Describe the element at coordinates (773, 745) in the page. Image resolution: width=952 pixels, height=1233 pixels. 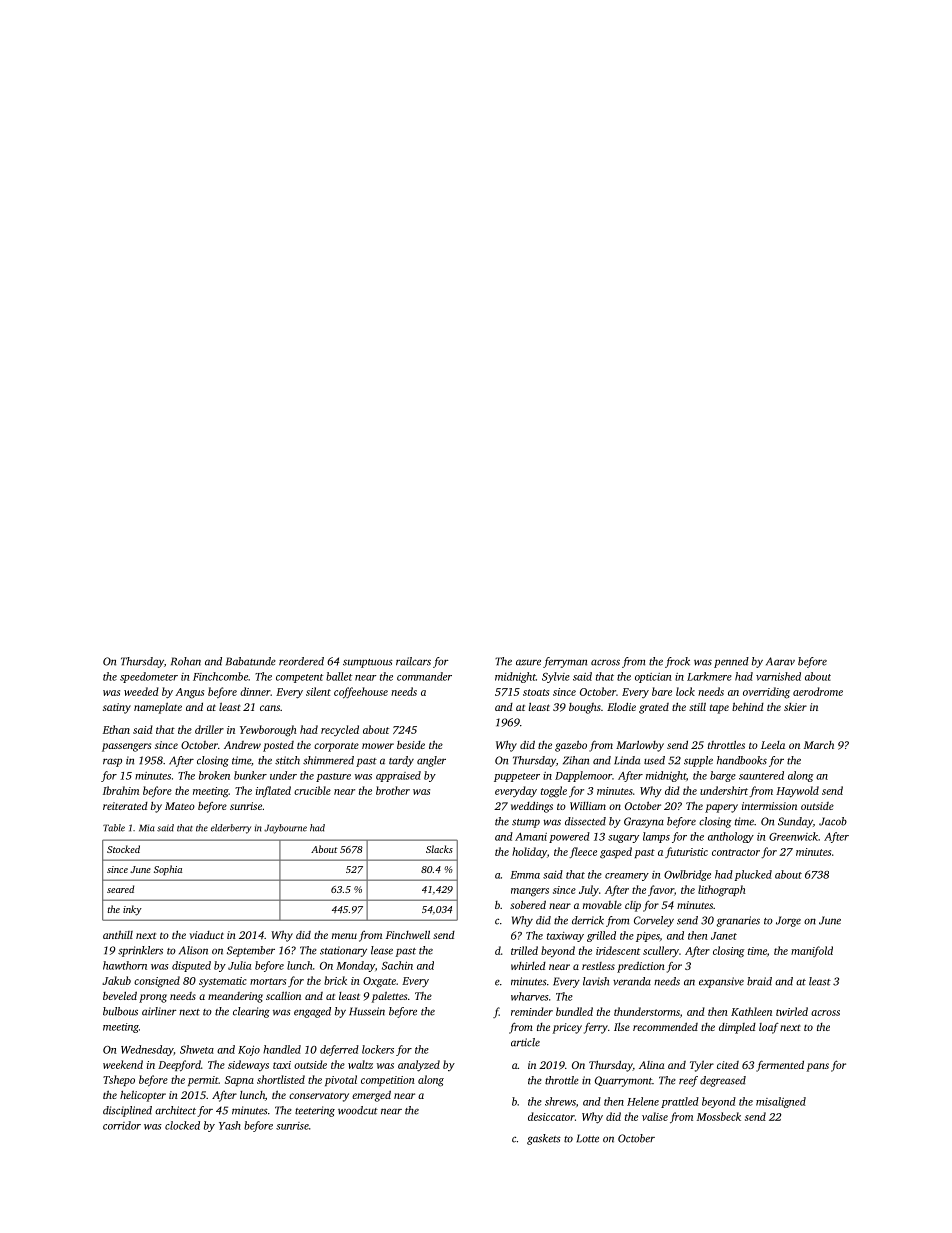
I see `Leela` at that location.
